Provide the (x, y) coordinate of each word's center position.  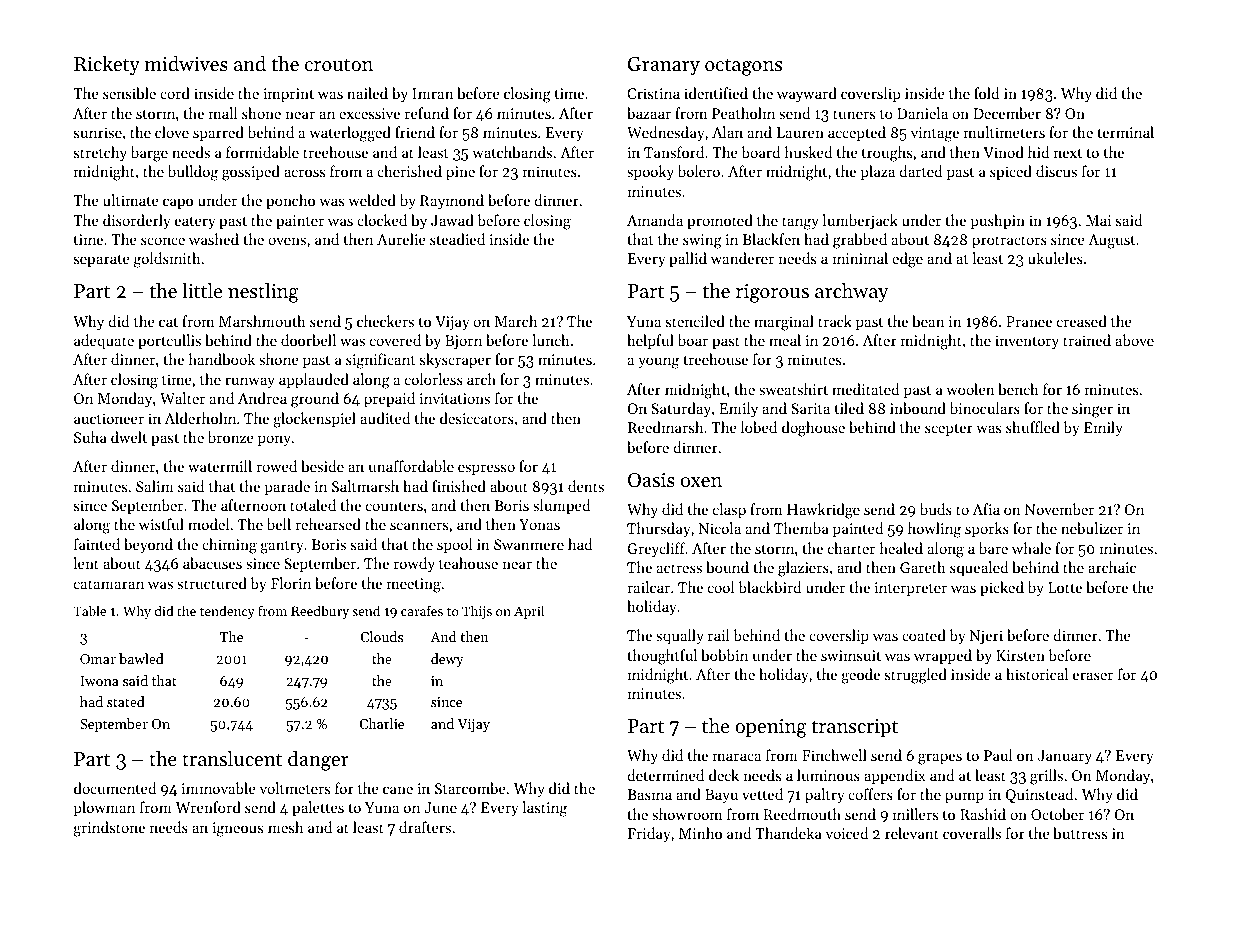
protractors (1009, 242)
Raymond (452, 202)
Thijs (477, 612)
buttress (1080, 833)
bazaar (649, 113)
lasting (544, 809)
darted (920, 171)
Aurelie (401, 239)
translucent (232, 759)
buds (936, 509)
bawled (141, 658)
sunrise (98, 132)
